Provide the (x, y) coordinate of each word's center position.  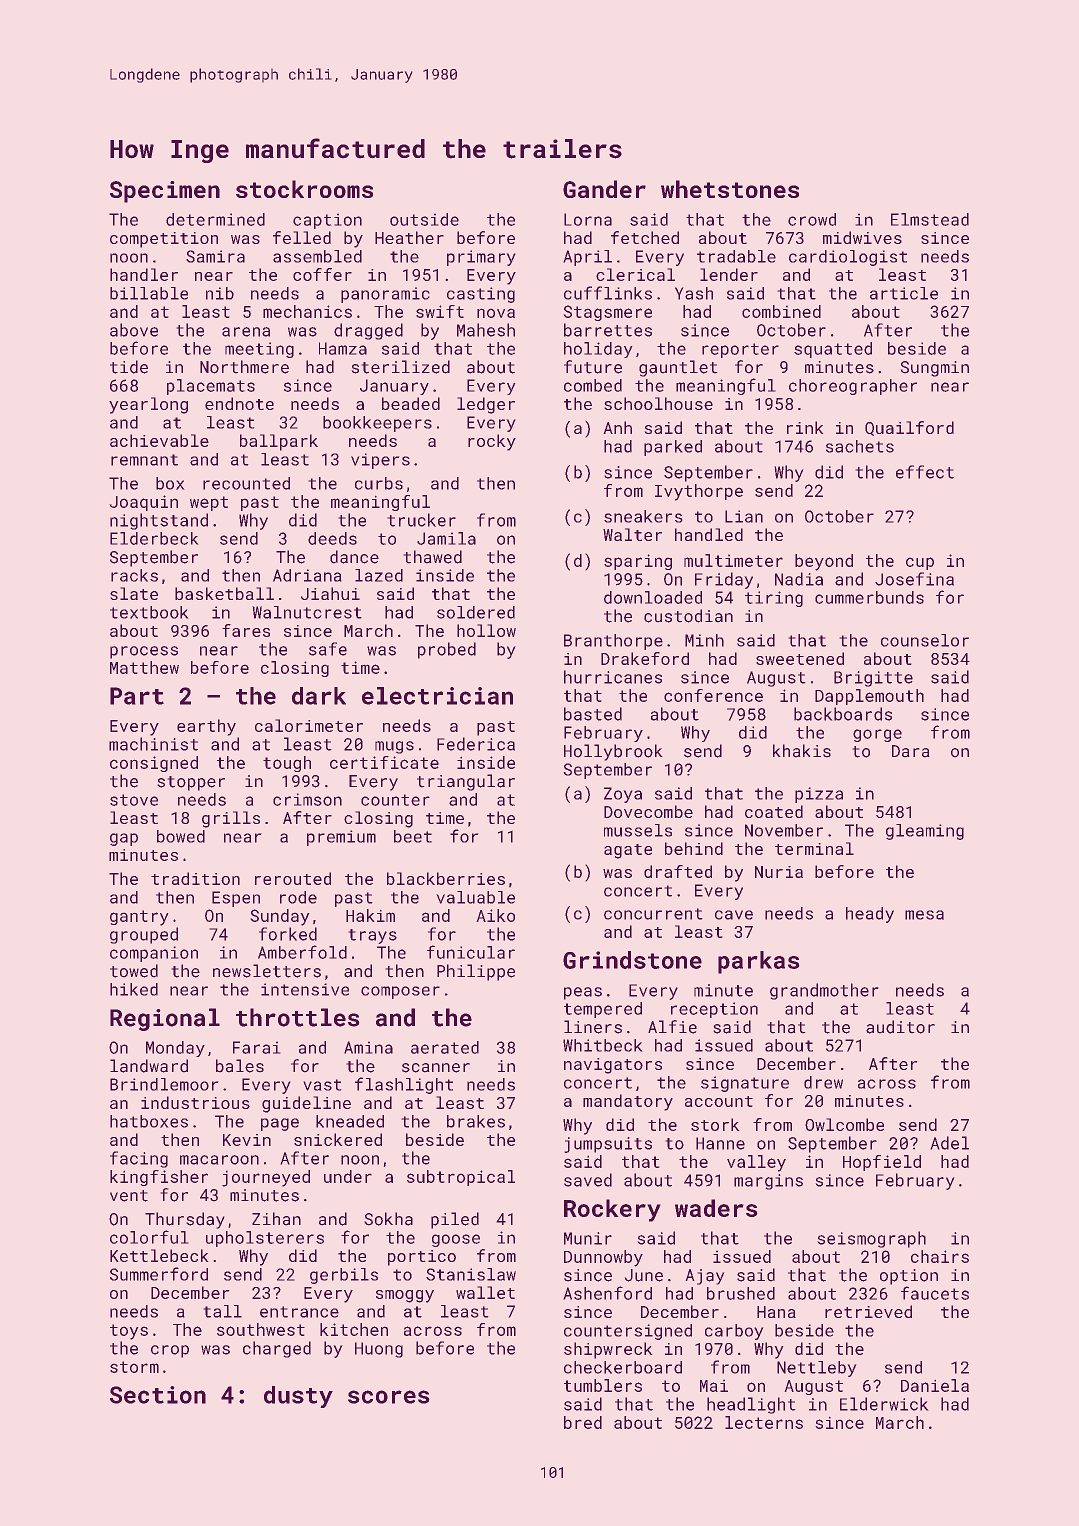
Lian (744, 516)
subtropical (461, 1178)
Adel (950, 1143)
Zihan (276, 1218)
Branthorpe (613, 642)
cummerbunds (869, 597)
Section (158, 1395)
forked (288, 934)
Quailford (909, 428)
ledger (486, 405)
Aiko (496, 915)
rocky (492, 442)
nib (220, 293)
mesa (924, 915)
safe (328, 649)
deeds (332, 538)
